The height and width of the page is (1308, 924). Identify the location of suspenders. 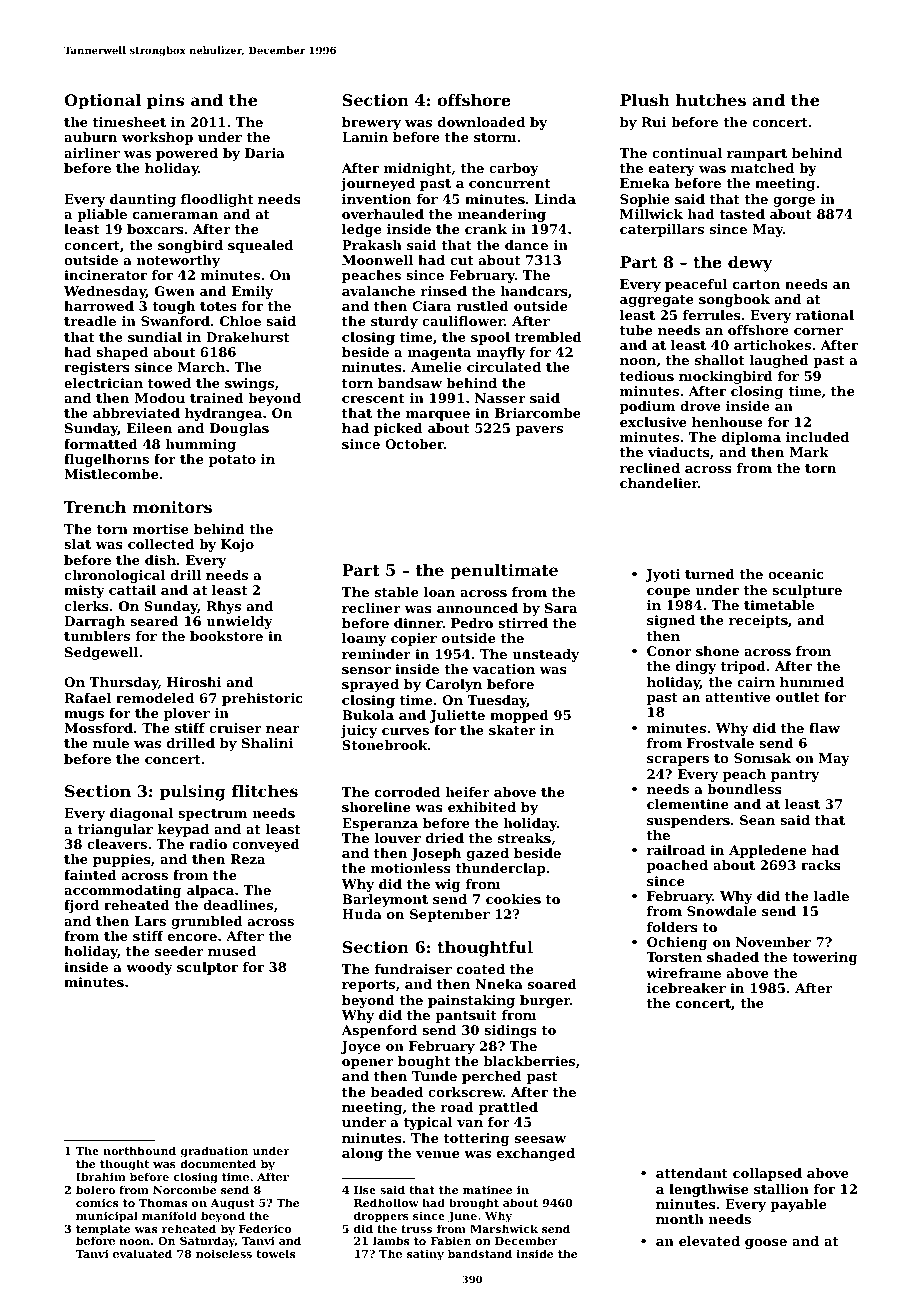
(688, 821).
